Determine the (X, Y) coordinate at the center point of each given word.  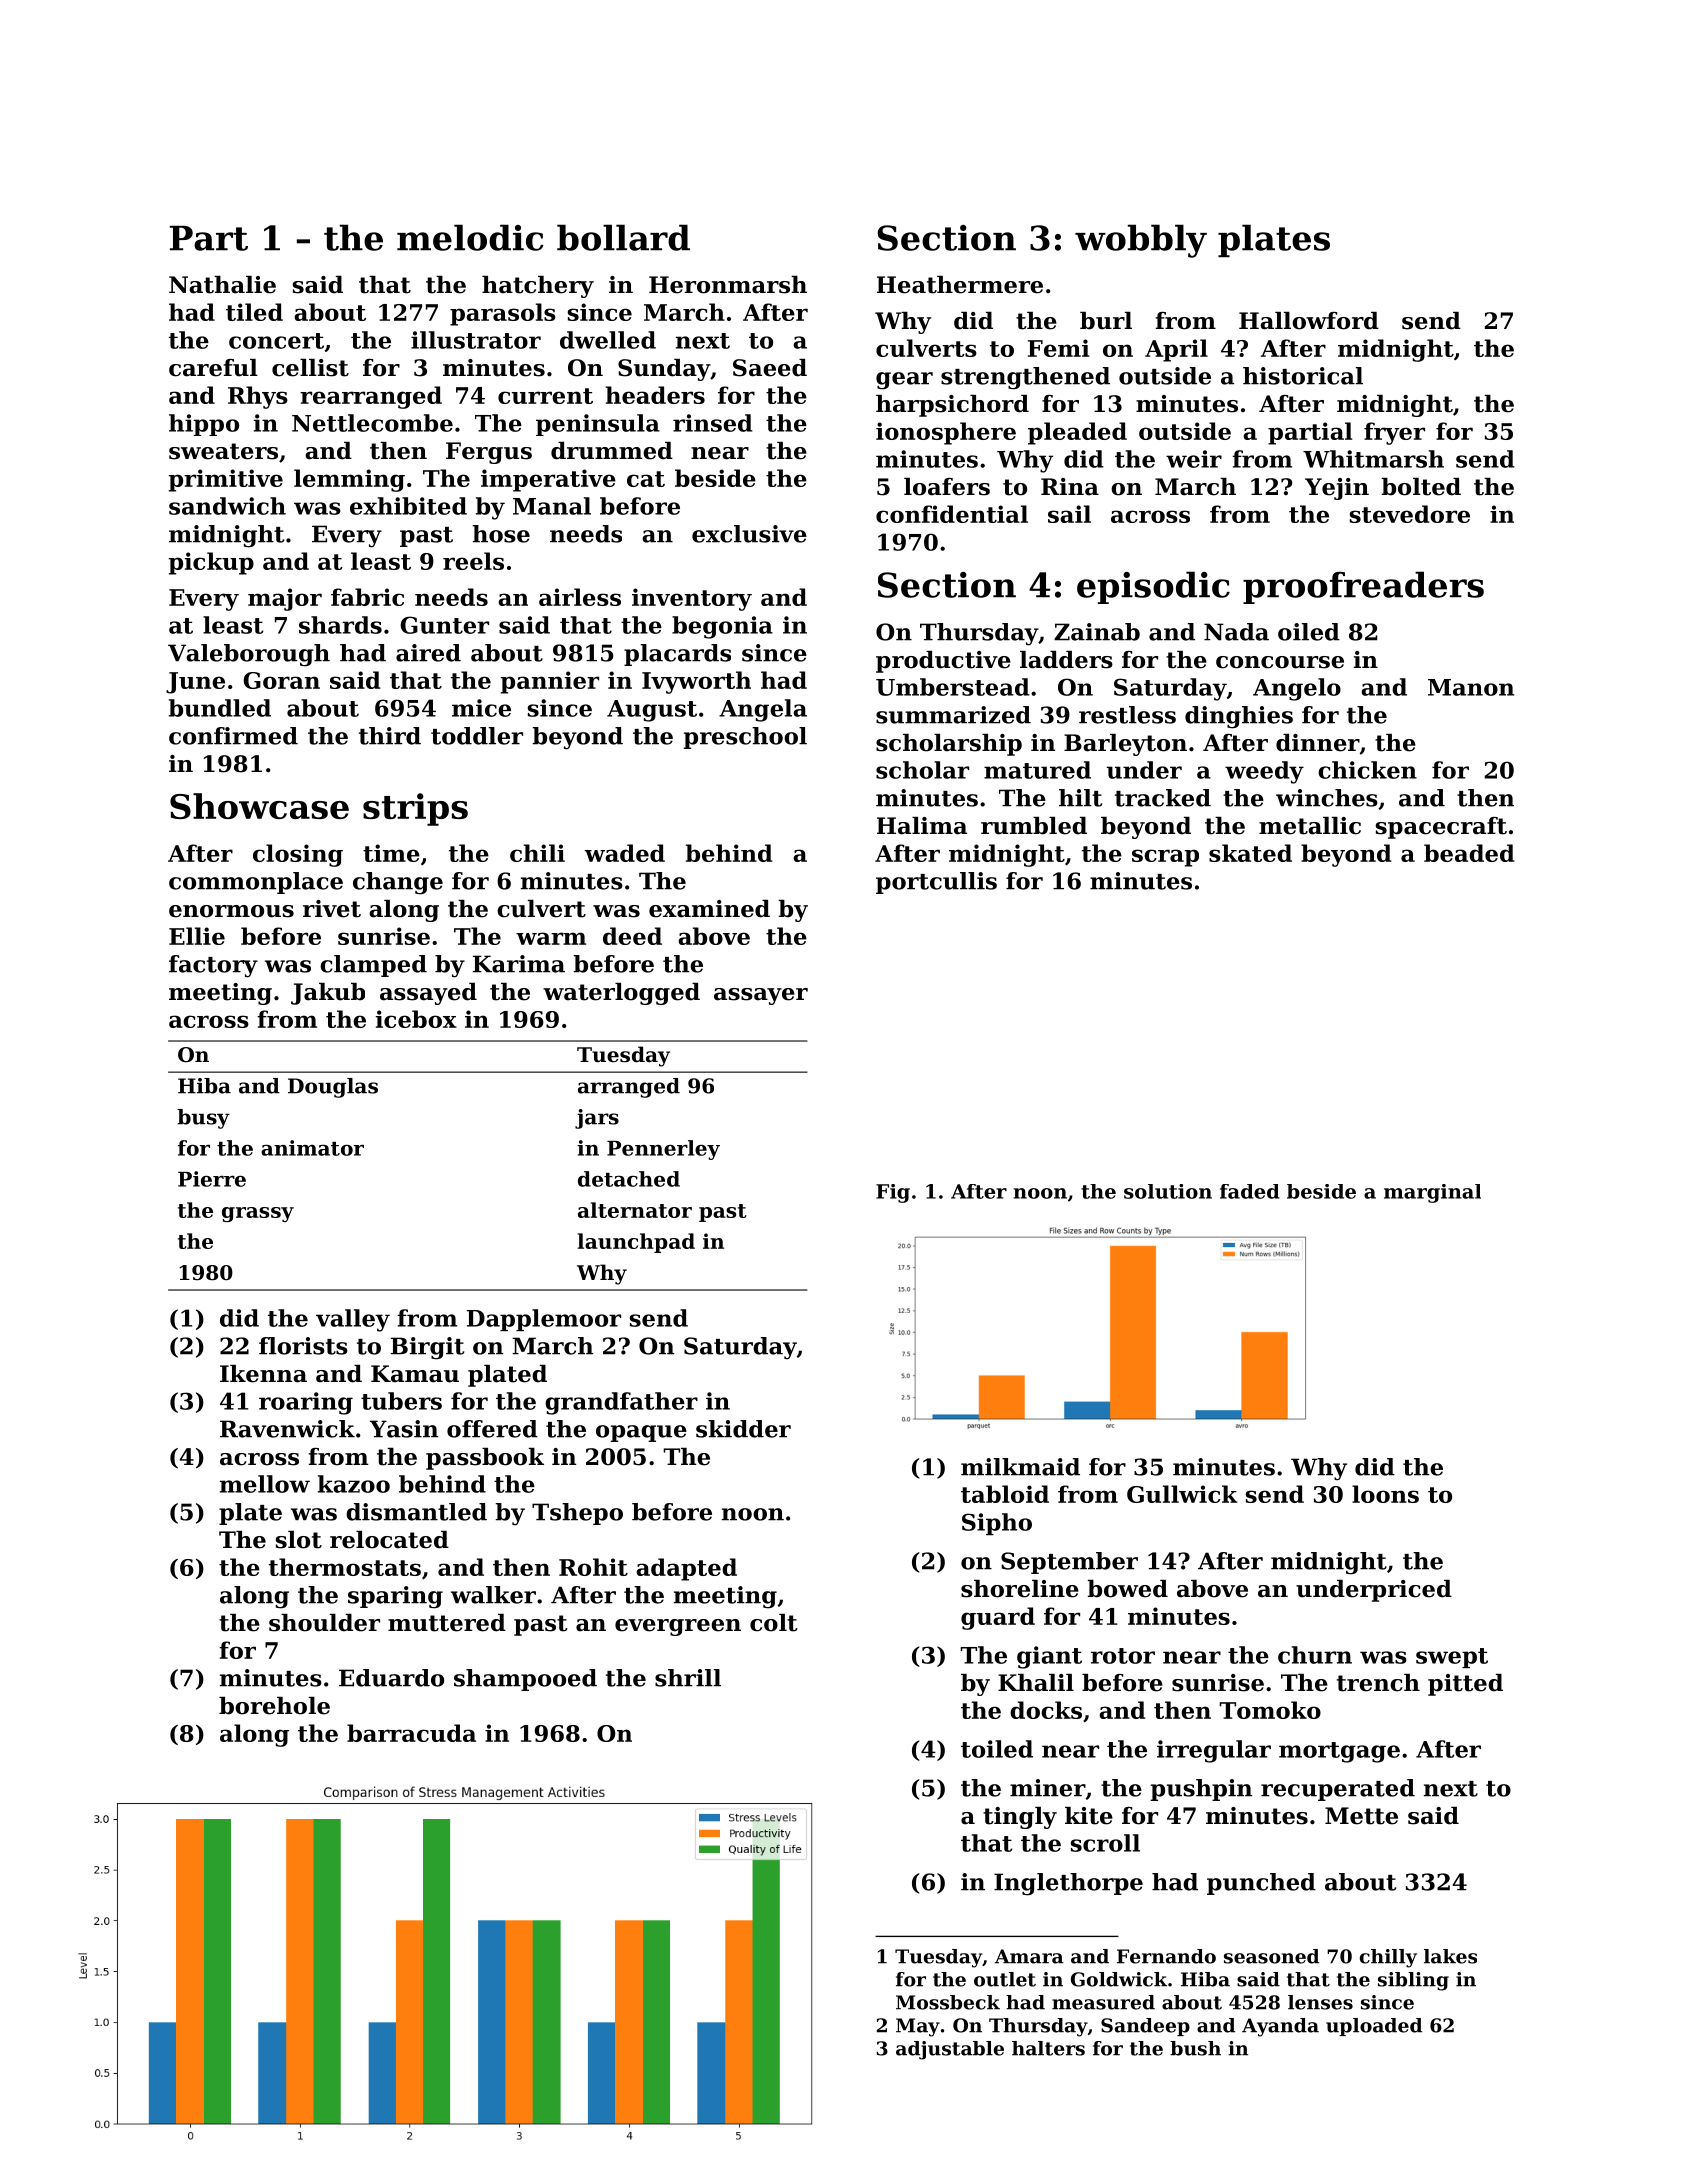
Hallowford (1309, 321)
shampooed (525, 1680)
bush (1195, 2048)
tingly (1020, 1818)
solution (1168, 1191)
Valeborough (249, 655)
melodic (470, 237)
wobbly (1141, 241)
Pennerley (663, 1150)
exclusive (749, 534)
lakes (1450, 1956)
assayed (428, 994)
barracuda (411, 1733)
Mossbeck (948, 2002)
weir (1194, 459)
